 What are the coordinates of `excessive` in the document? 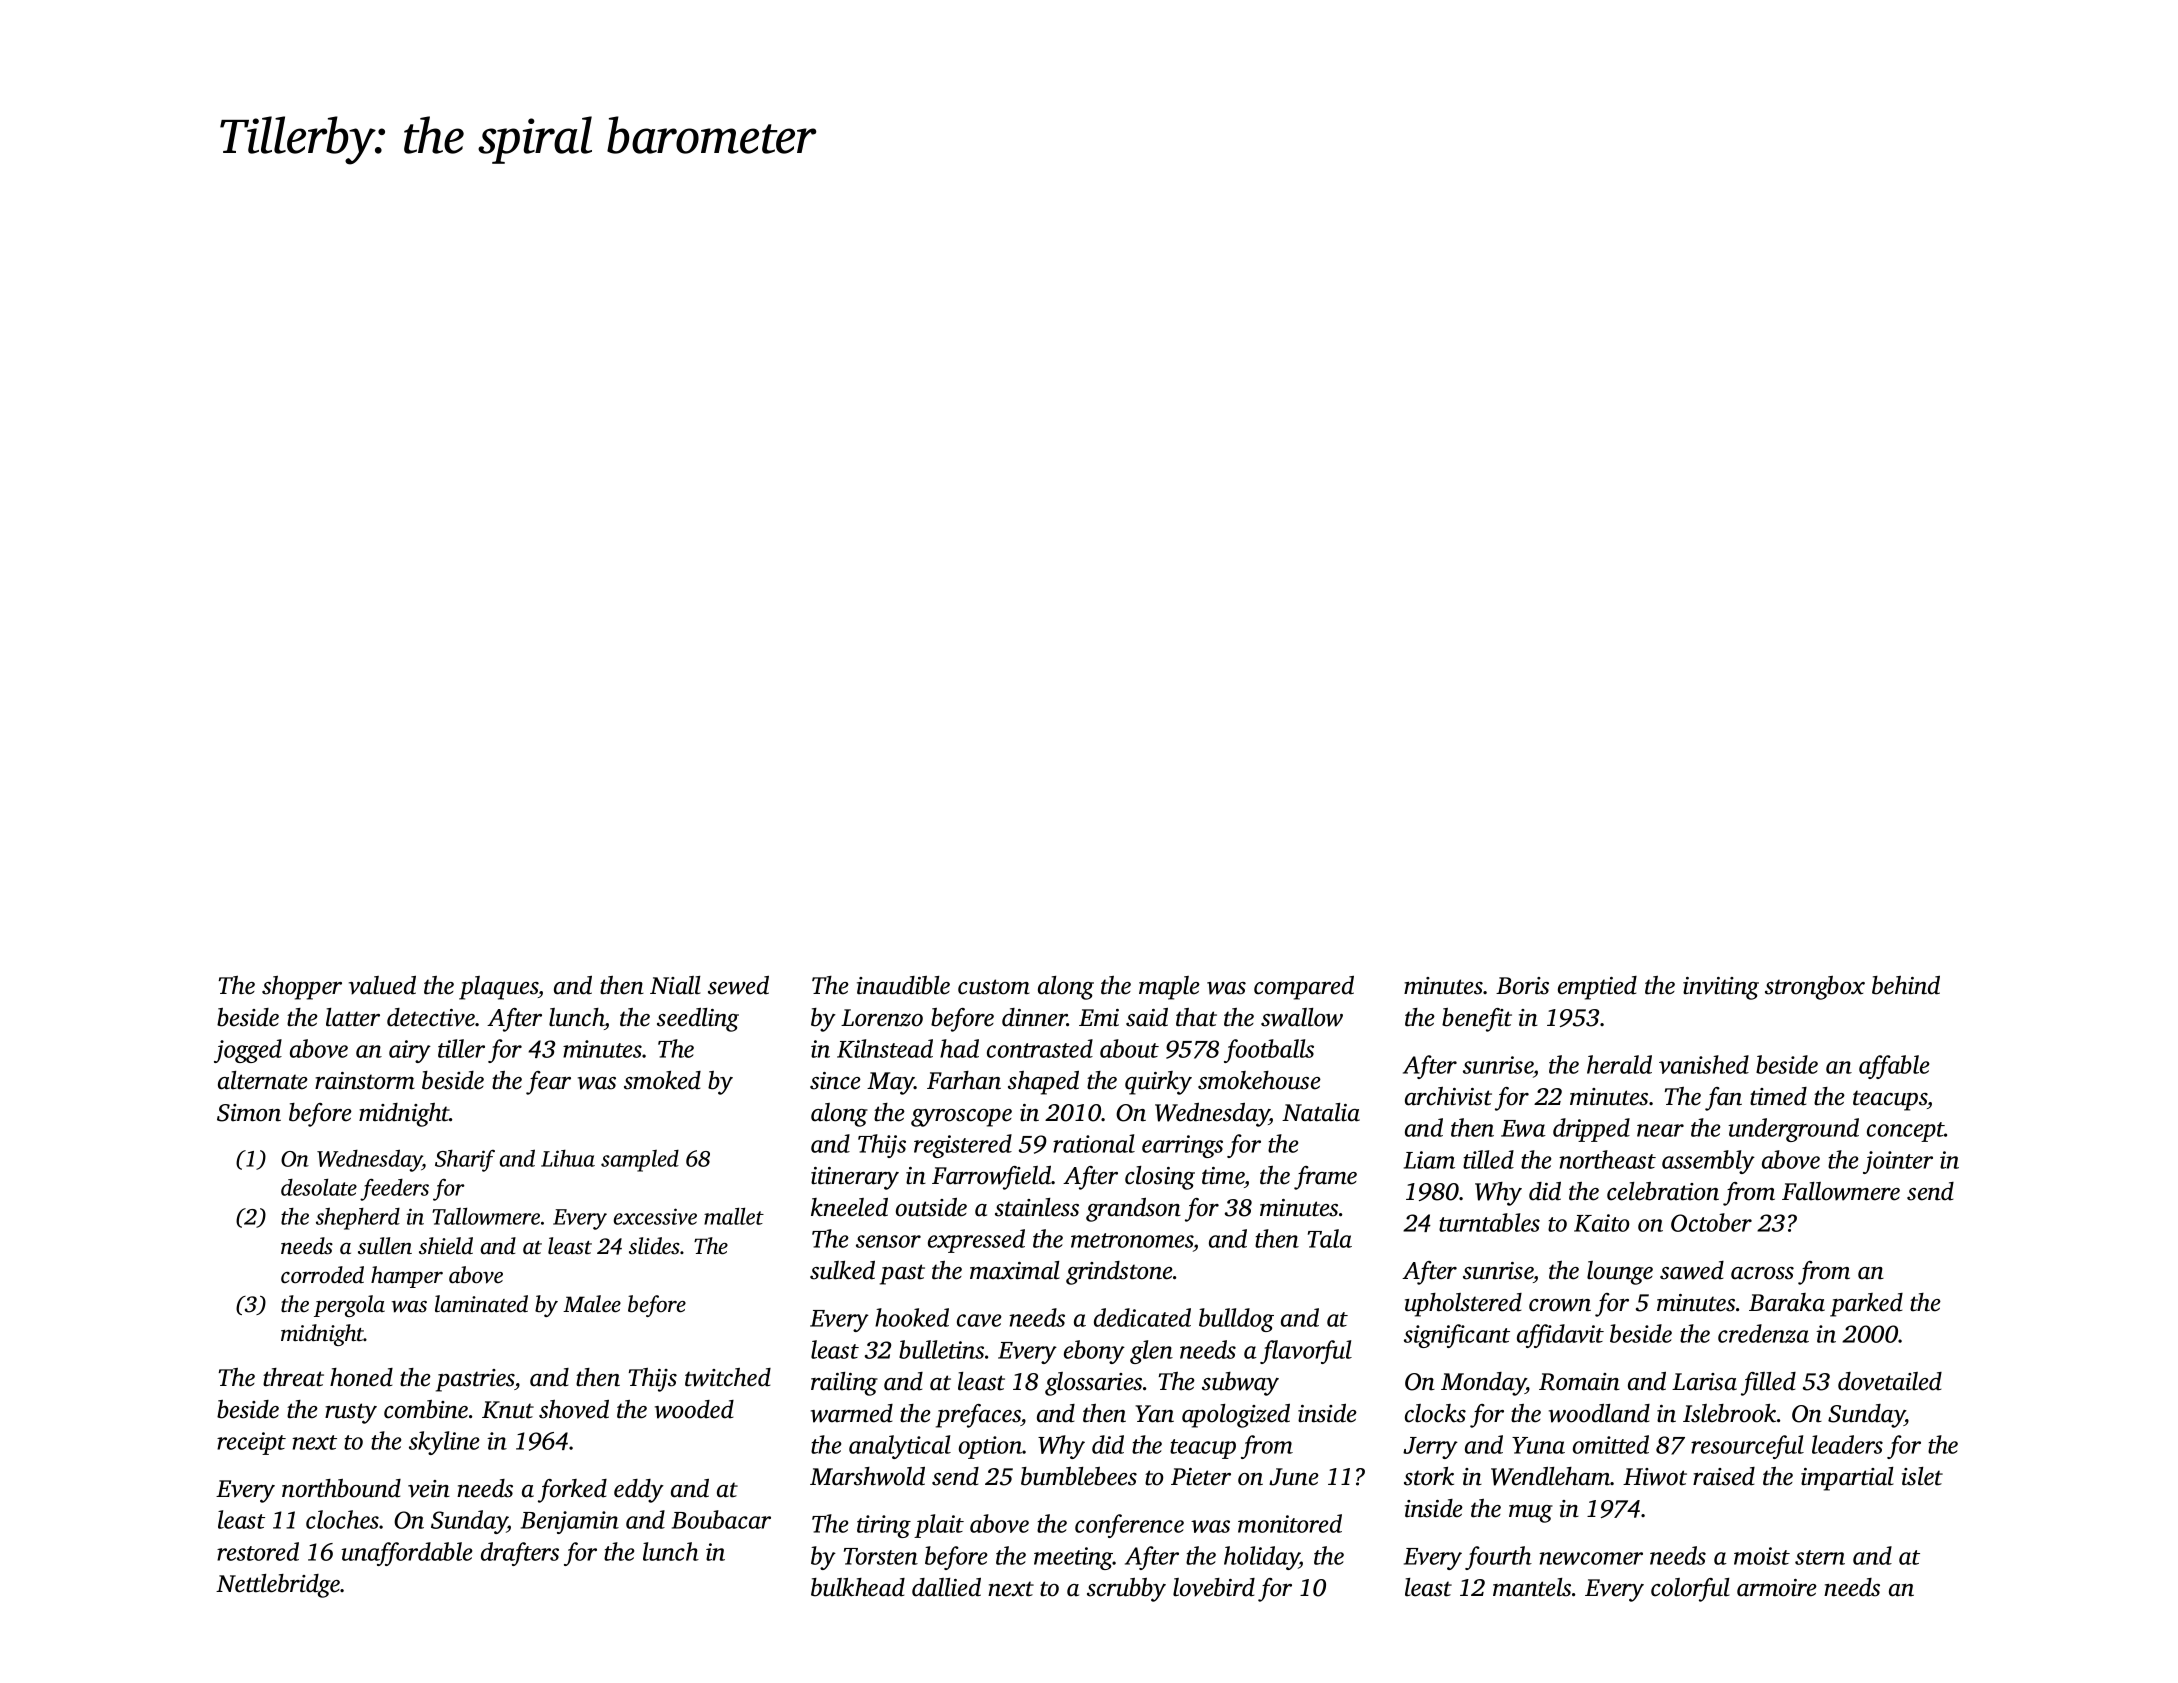 It's located at (655, 1216).
